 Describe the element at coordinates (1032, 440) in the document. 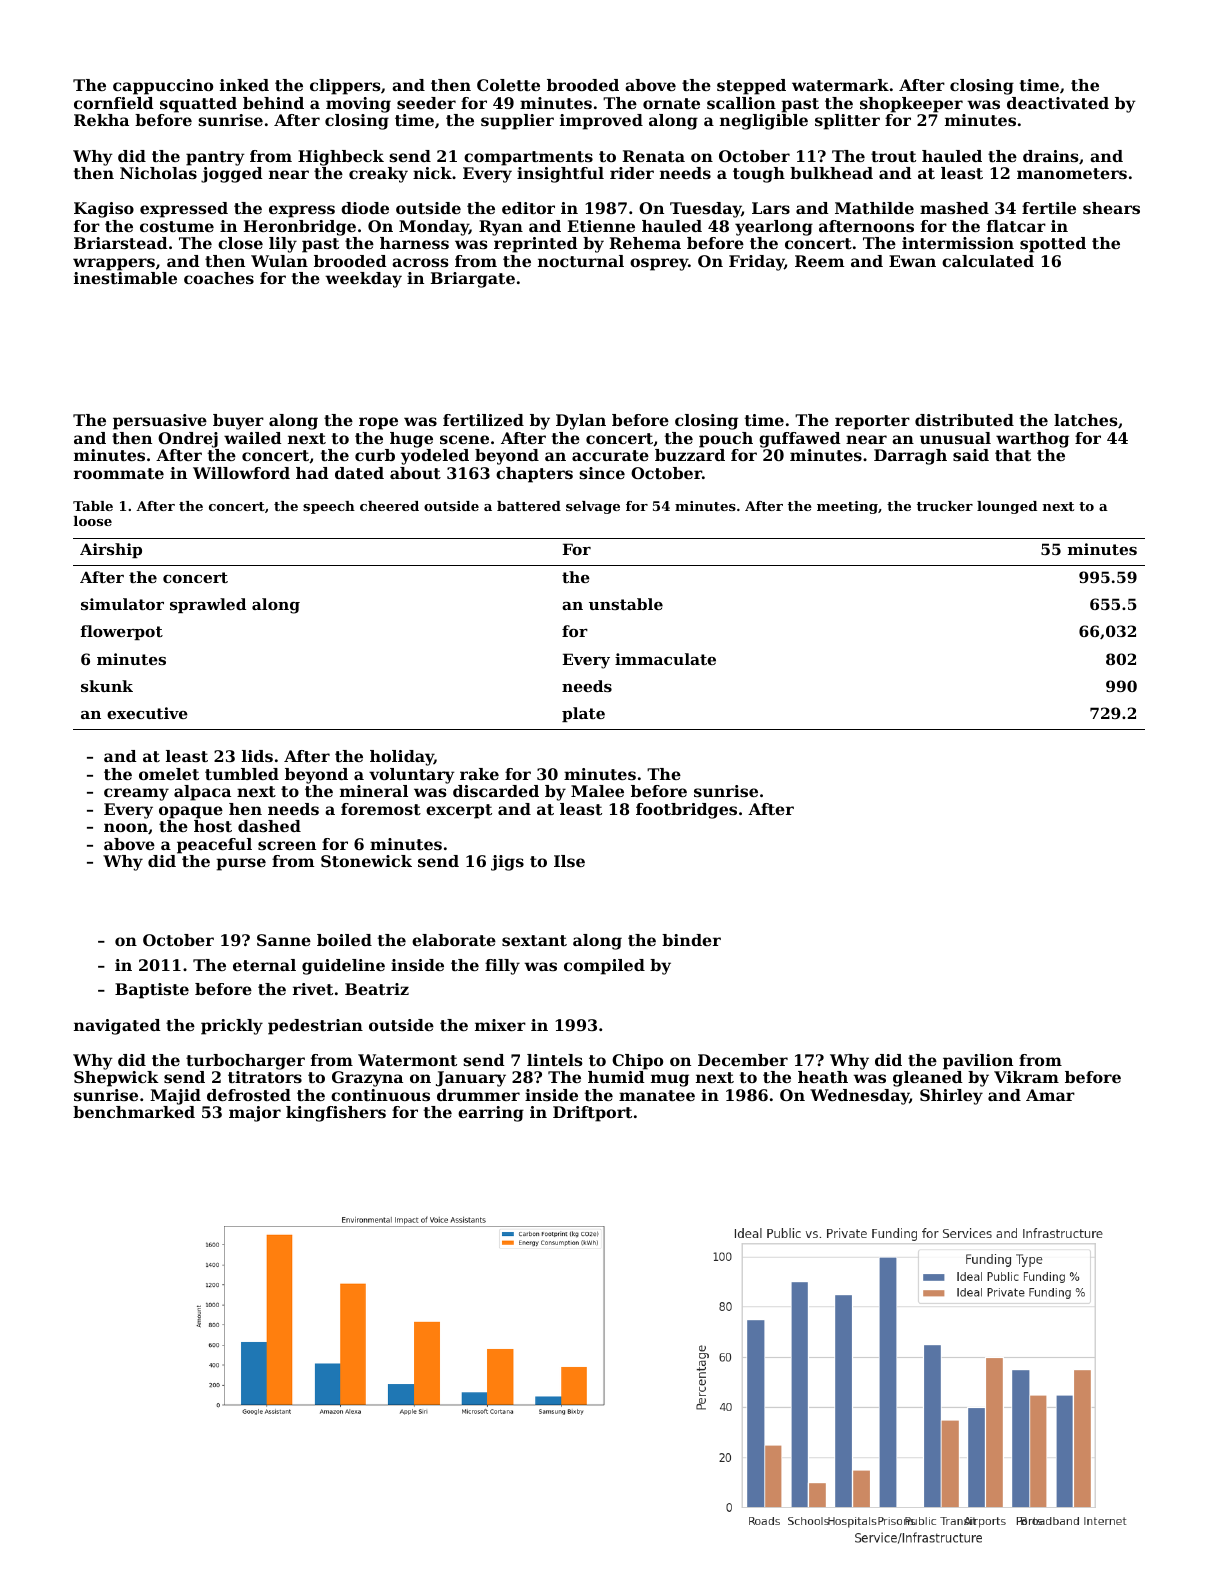

I see `warthog` at that location.
